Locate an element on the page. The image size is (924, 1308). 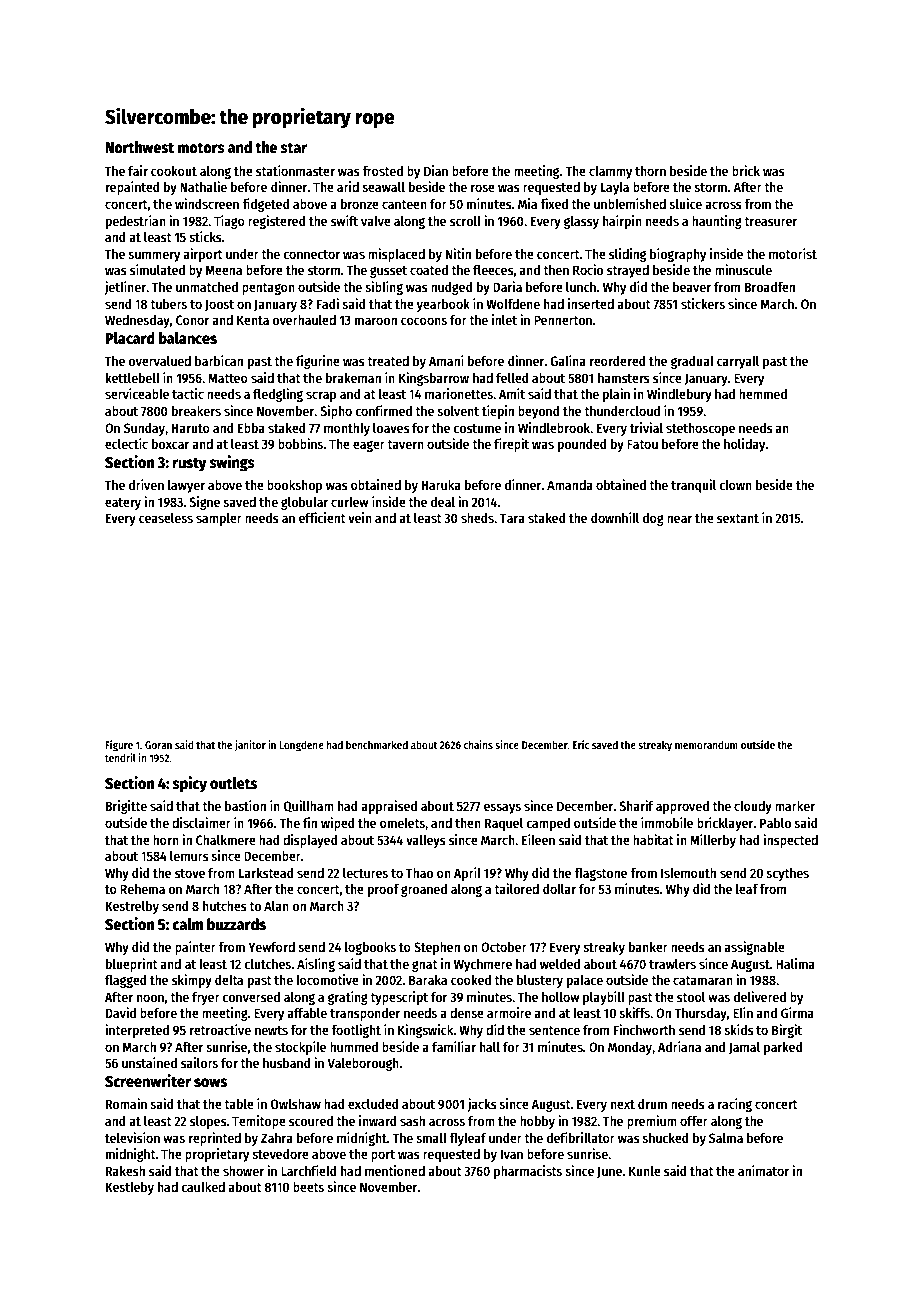
bobbins is located at coordinates (300, 443).
